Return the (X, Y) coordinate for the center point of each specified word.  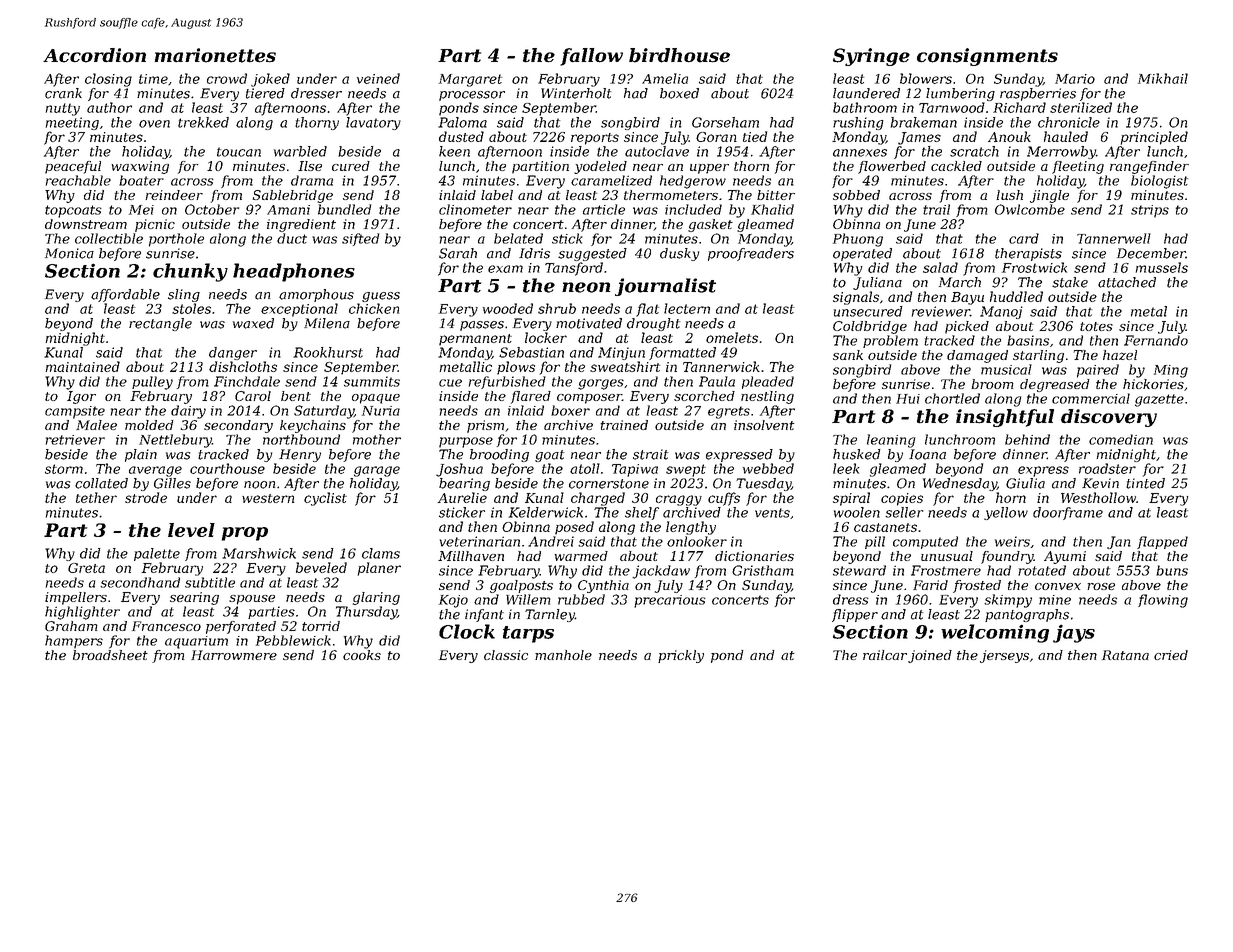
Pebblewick (293, 640)
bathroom (865, 107)
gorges (601, 384)
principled (1154, 138)
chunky (190, 272)
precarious (670, 601)
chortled (952, 398)
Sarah (458, 253)
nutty (63, 109)
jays (1074, 633)
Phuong (858, 240)
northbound (301, 439)
